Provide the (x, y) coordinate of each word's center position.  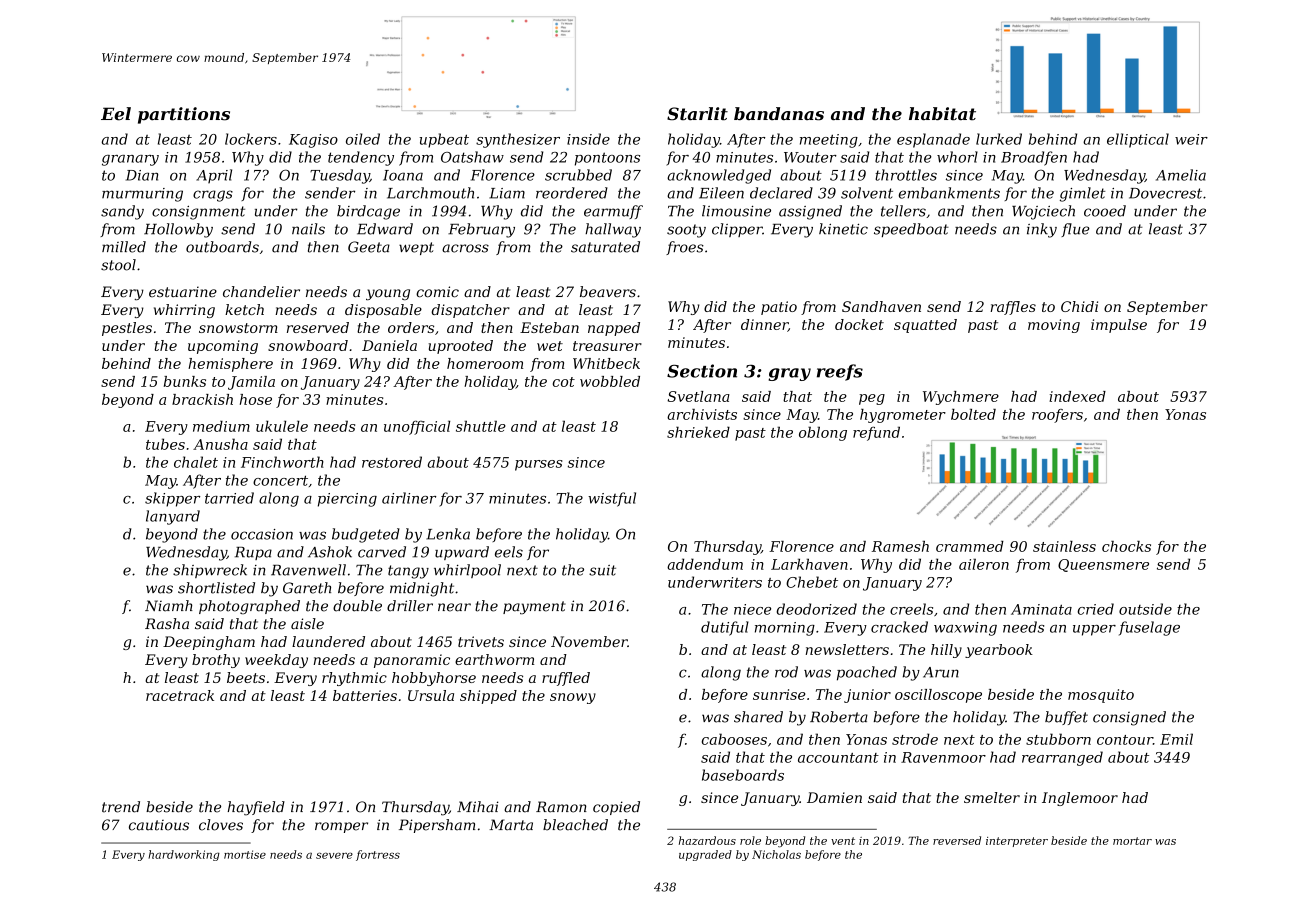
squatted (925, 326)
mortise (245, 854)
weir (1191, 139)
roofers (1057, 416)
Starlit (697, 114)
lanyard (173, 517)
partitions (184, 115)
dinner (764, 325)
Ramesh (900, 546)
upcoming (223, 347)
